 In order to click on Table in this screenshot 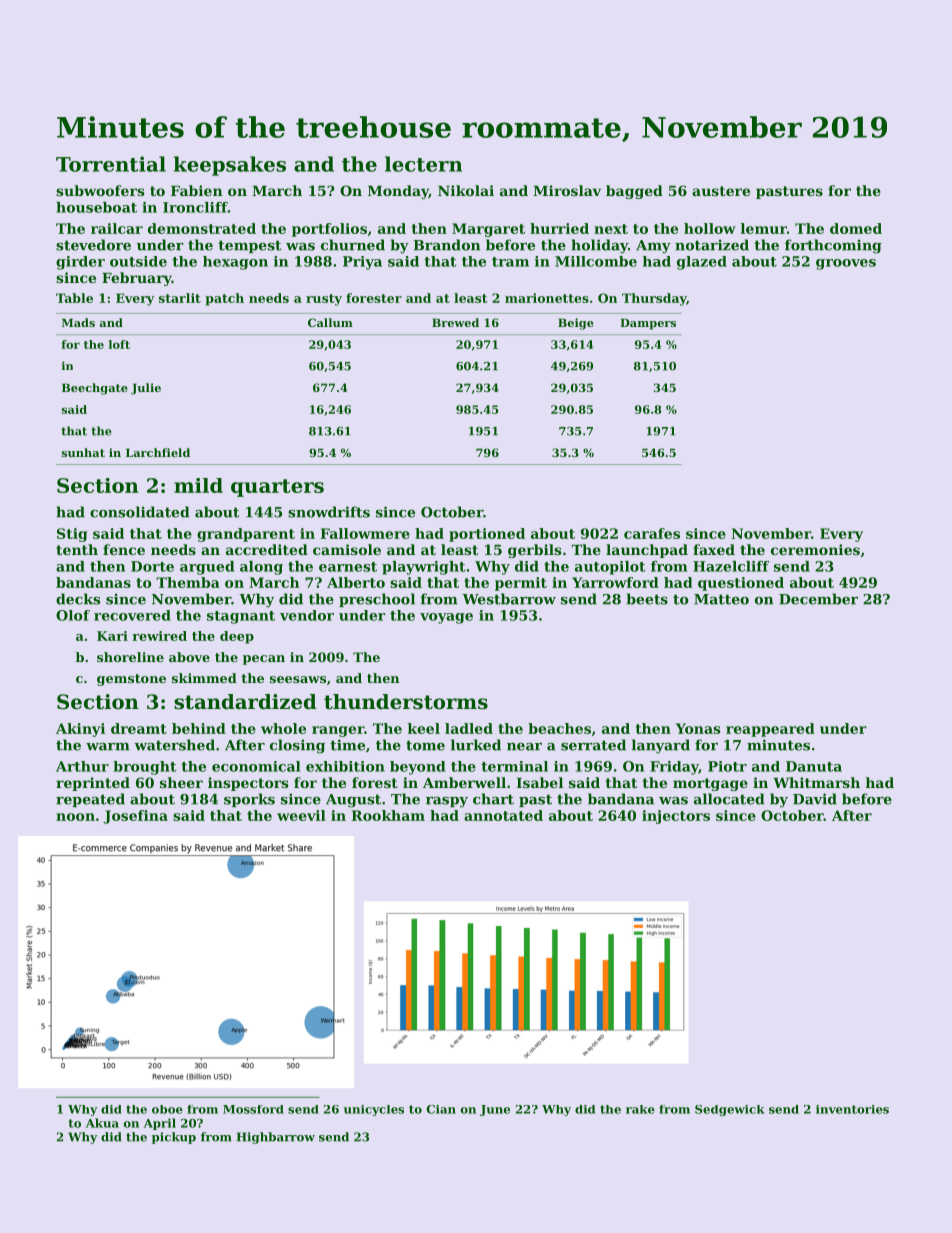, I will do `click(74, 298)`.
